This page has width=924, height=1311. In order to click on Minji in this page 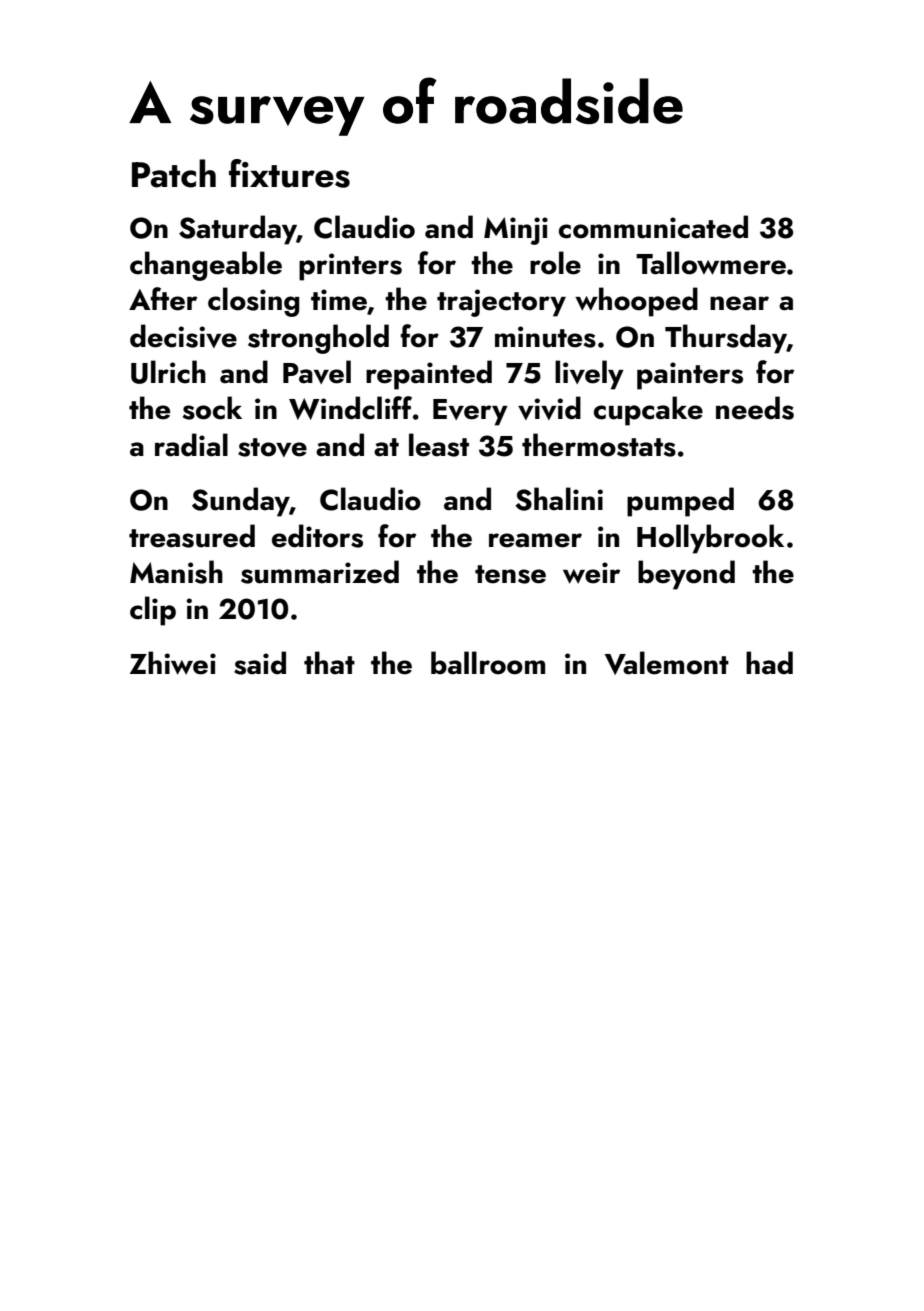, I will do `click(516, 231)`.
